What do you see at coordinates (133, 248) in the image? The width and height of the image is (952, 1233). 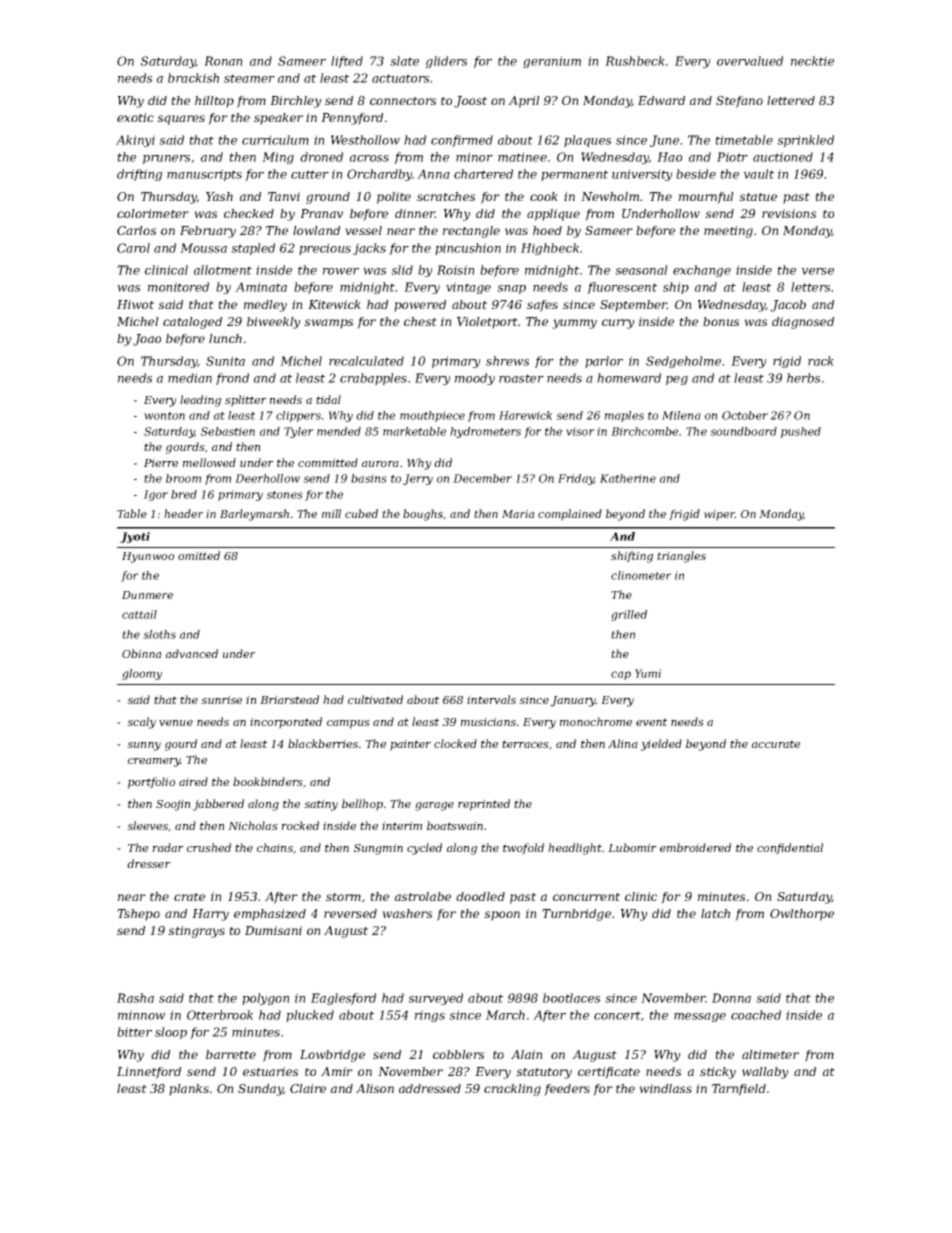 I see `Carol` at bounding box center [133, 248].
